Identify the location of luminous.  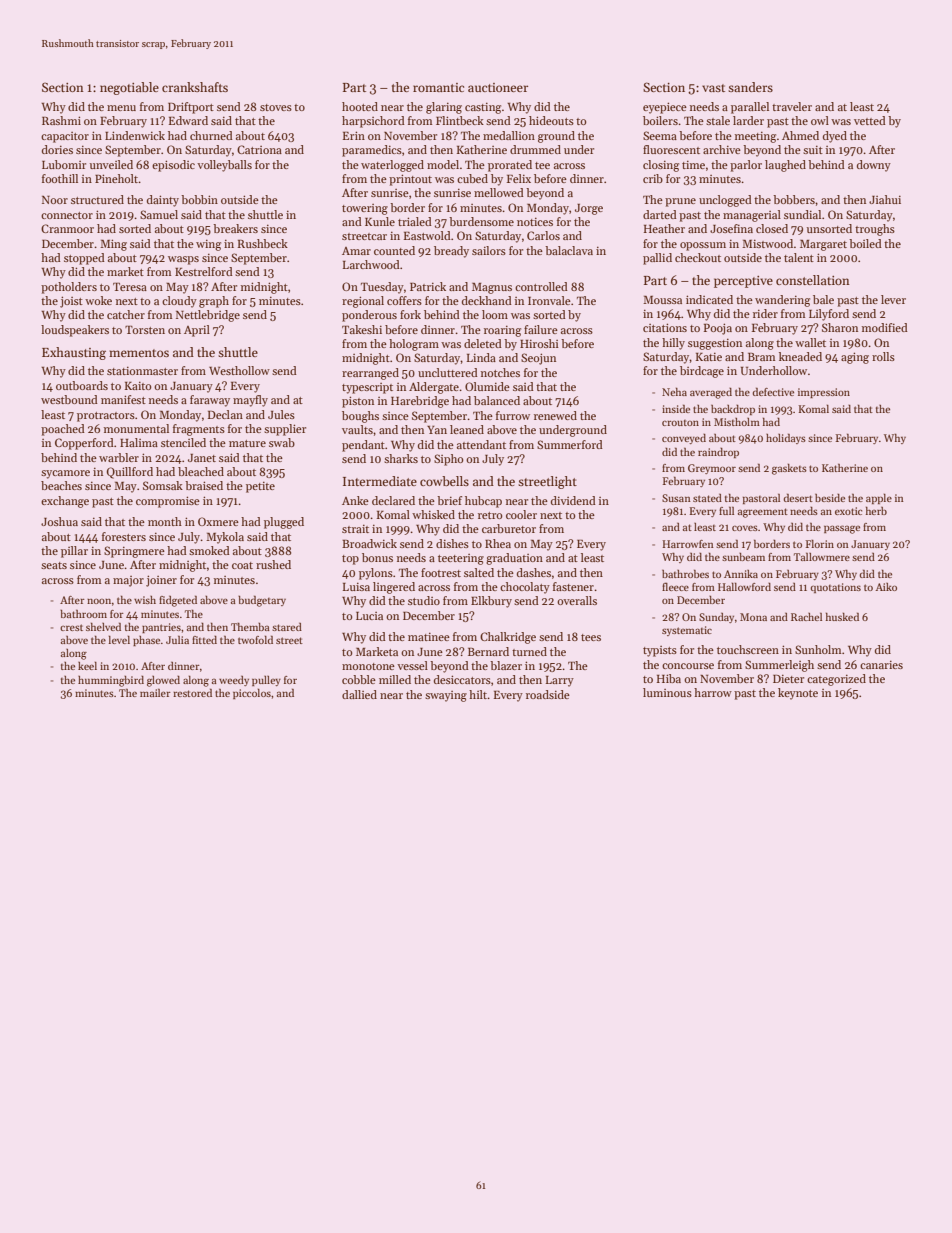
(667, 692).
